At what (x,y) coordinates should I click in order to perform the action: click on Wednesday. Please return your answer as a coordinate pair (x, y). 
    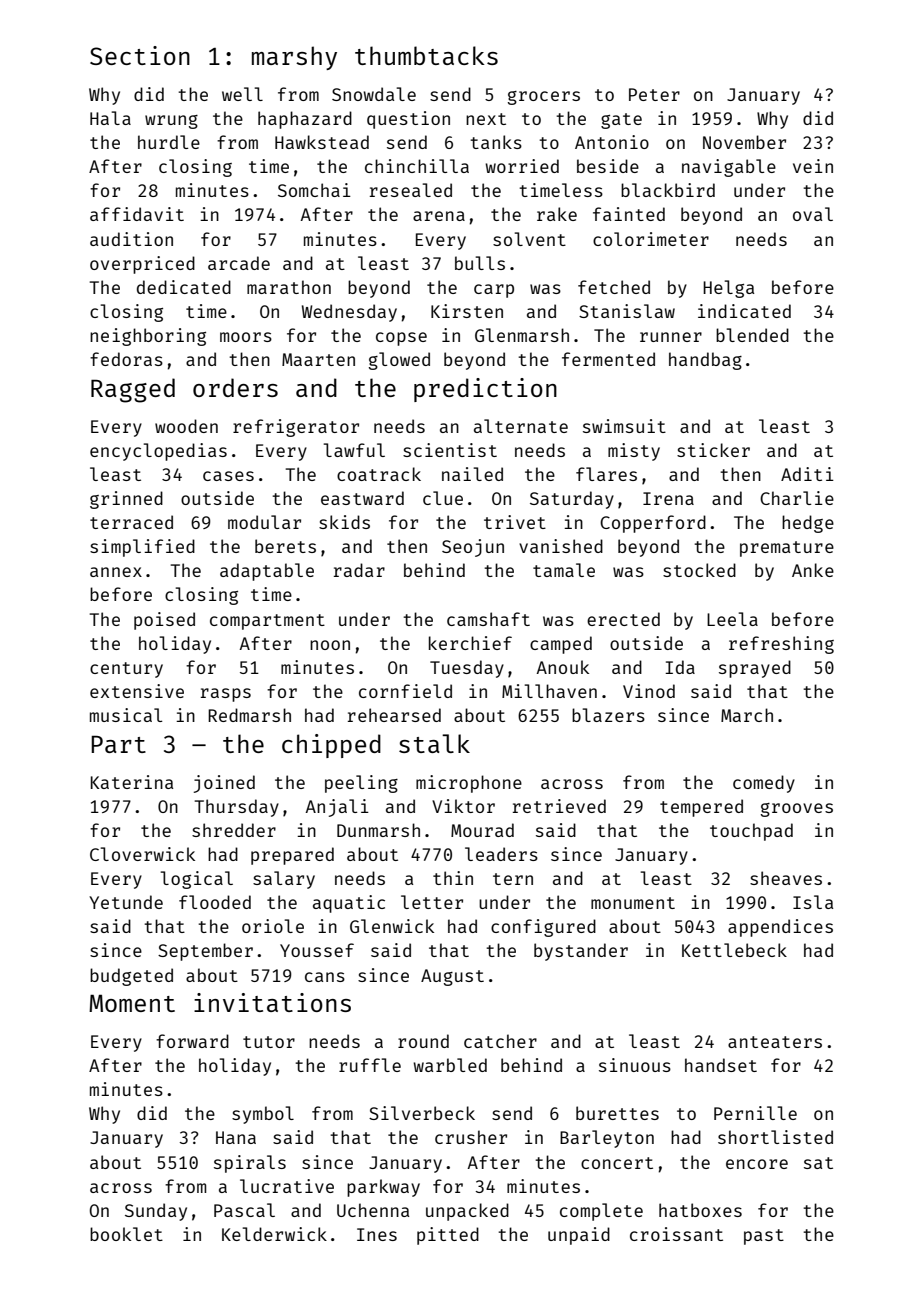
    Looking at the image, I should click on (349, 313).
